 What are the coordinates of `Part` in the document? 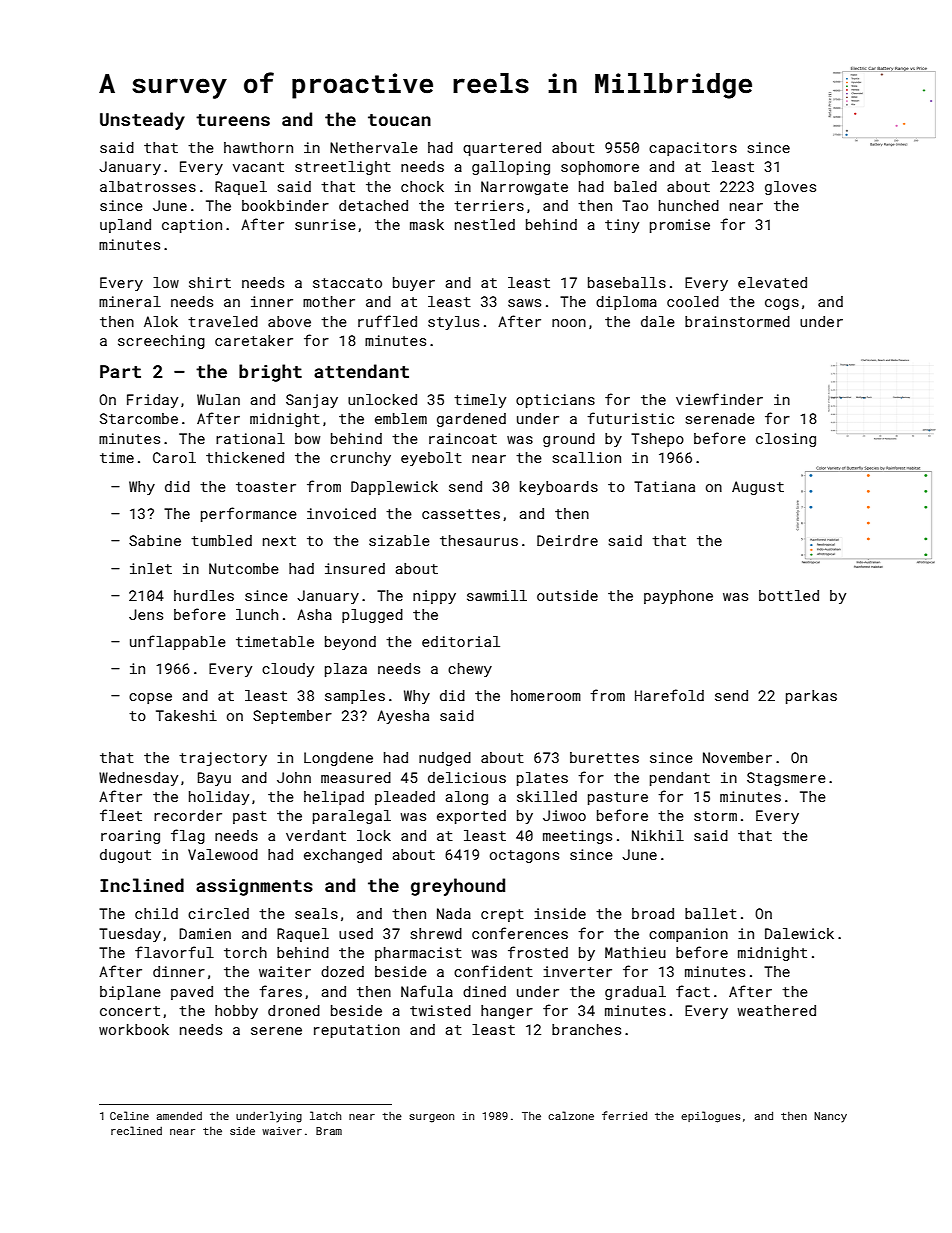 It's located at (120, 371).
